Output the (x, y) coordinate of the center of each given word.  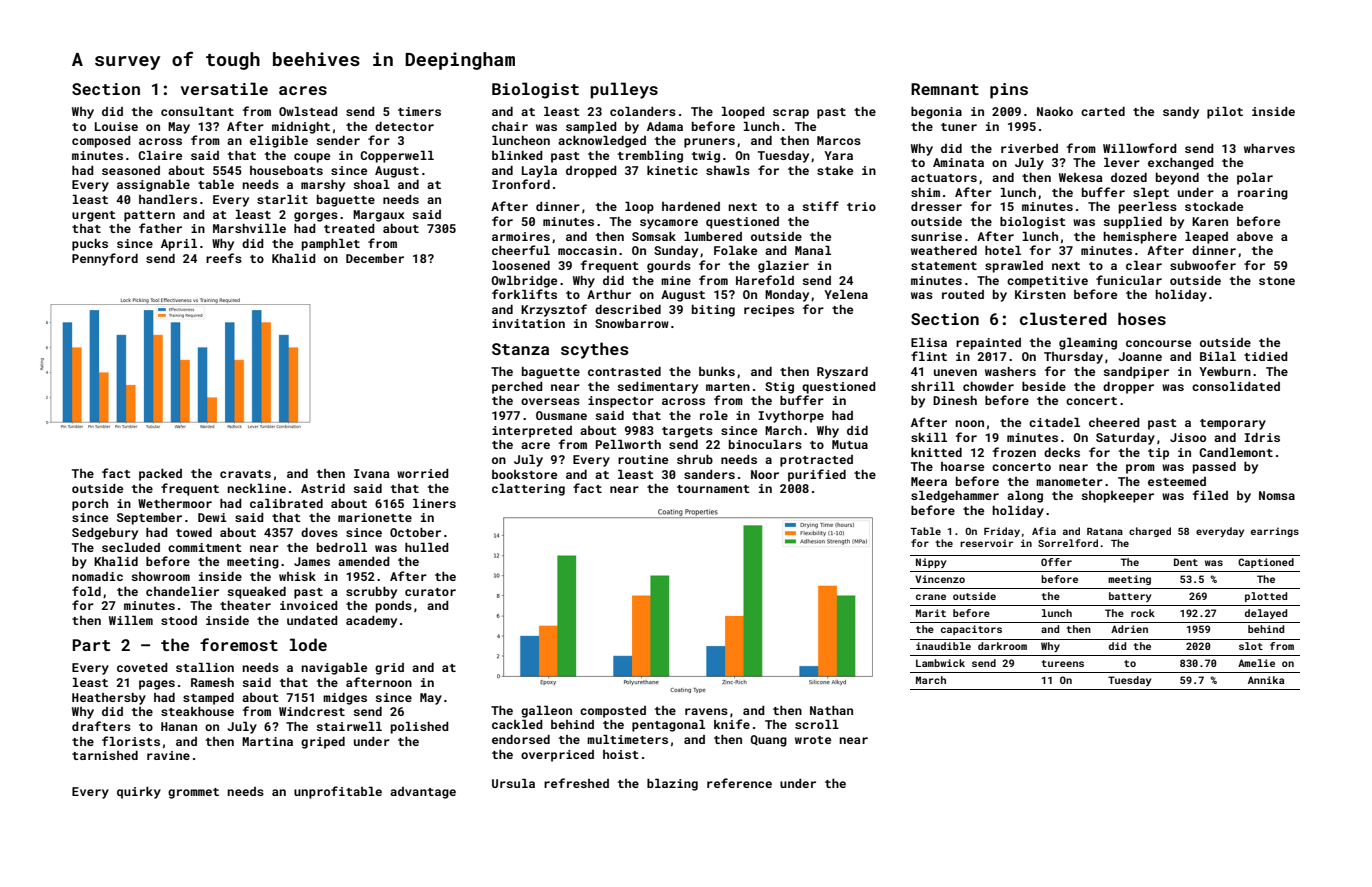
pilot (1225, 112)
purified (817, 475)
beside (1044, 386)
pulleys (624, 90)
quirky (139, 793)
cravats (245, 474)
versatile (224, 88)
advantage (423, 793)
